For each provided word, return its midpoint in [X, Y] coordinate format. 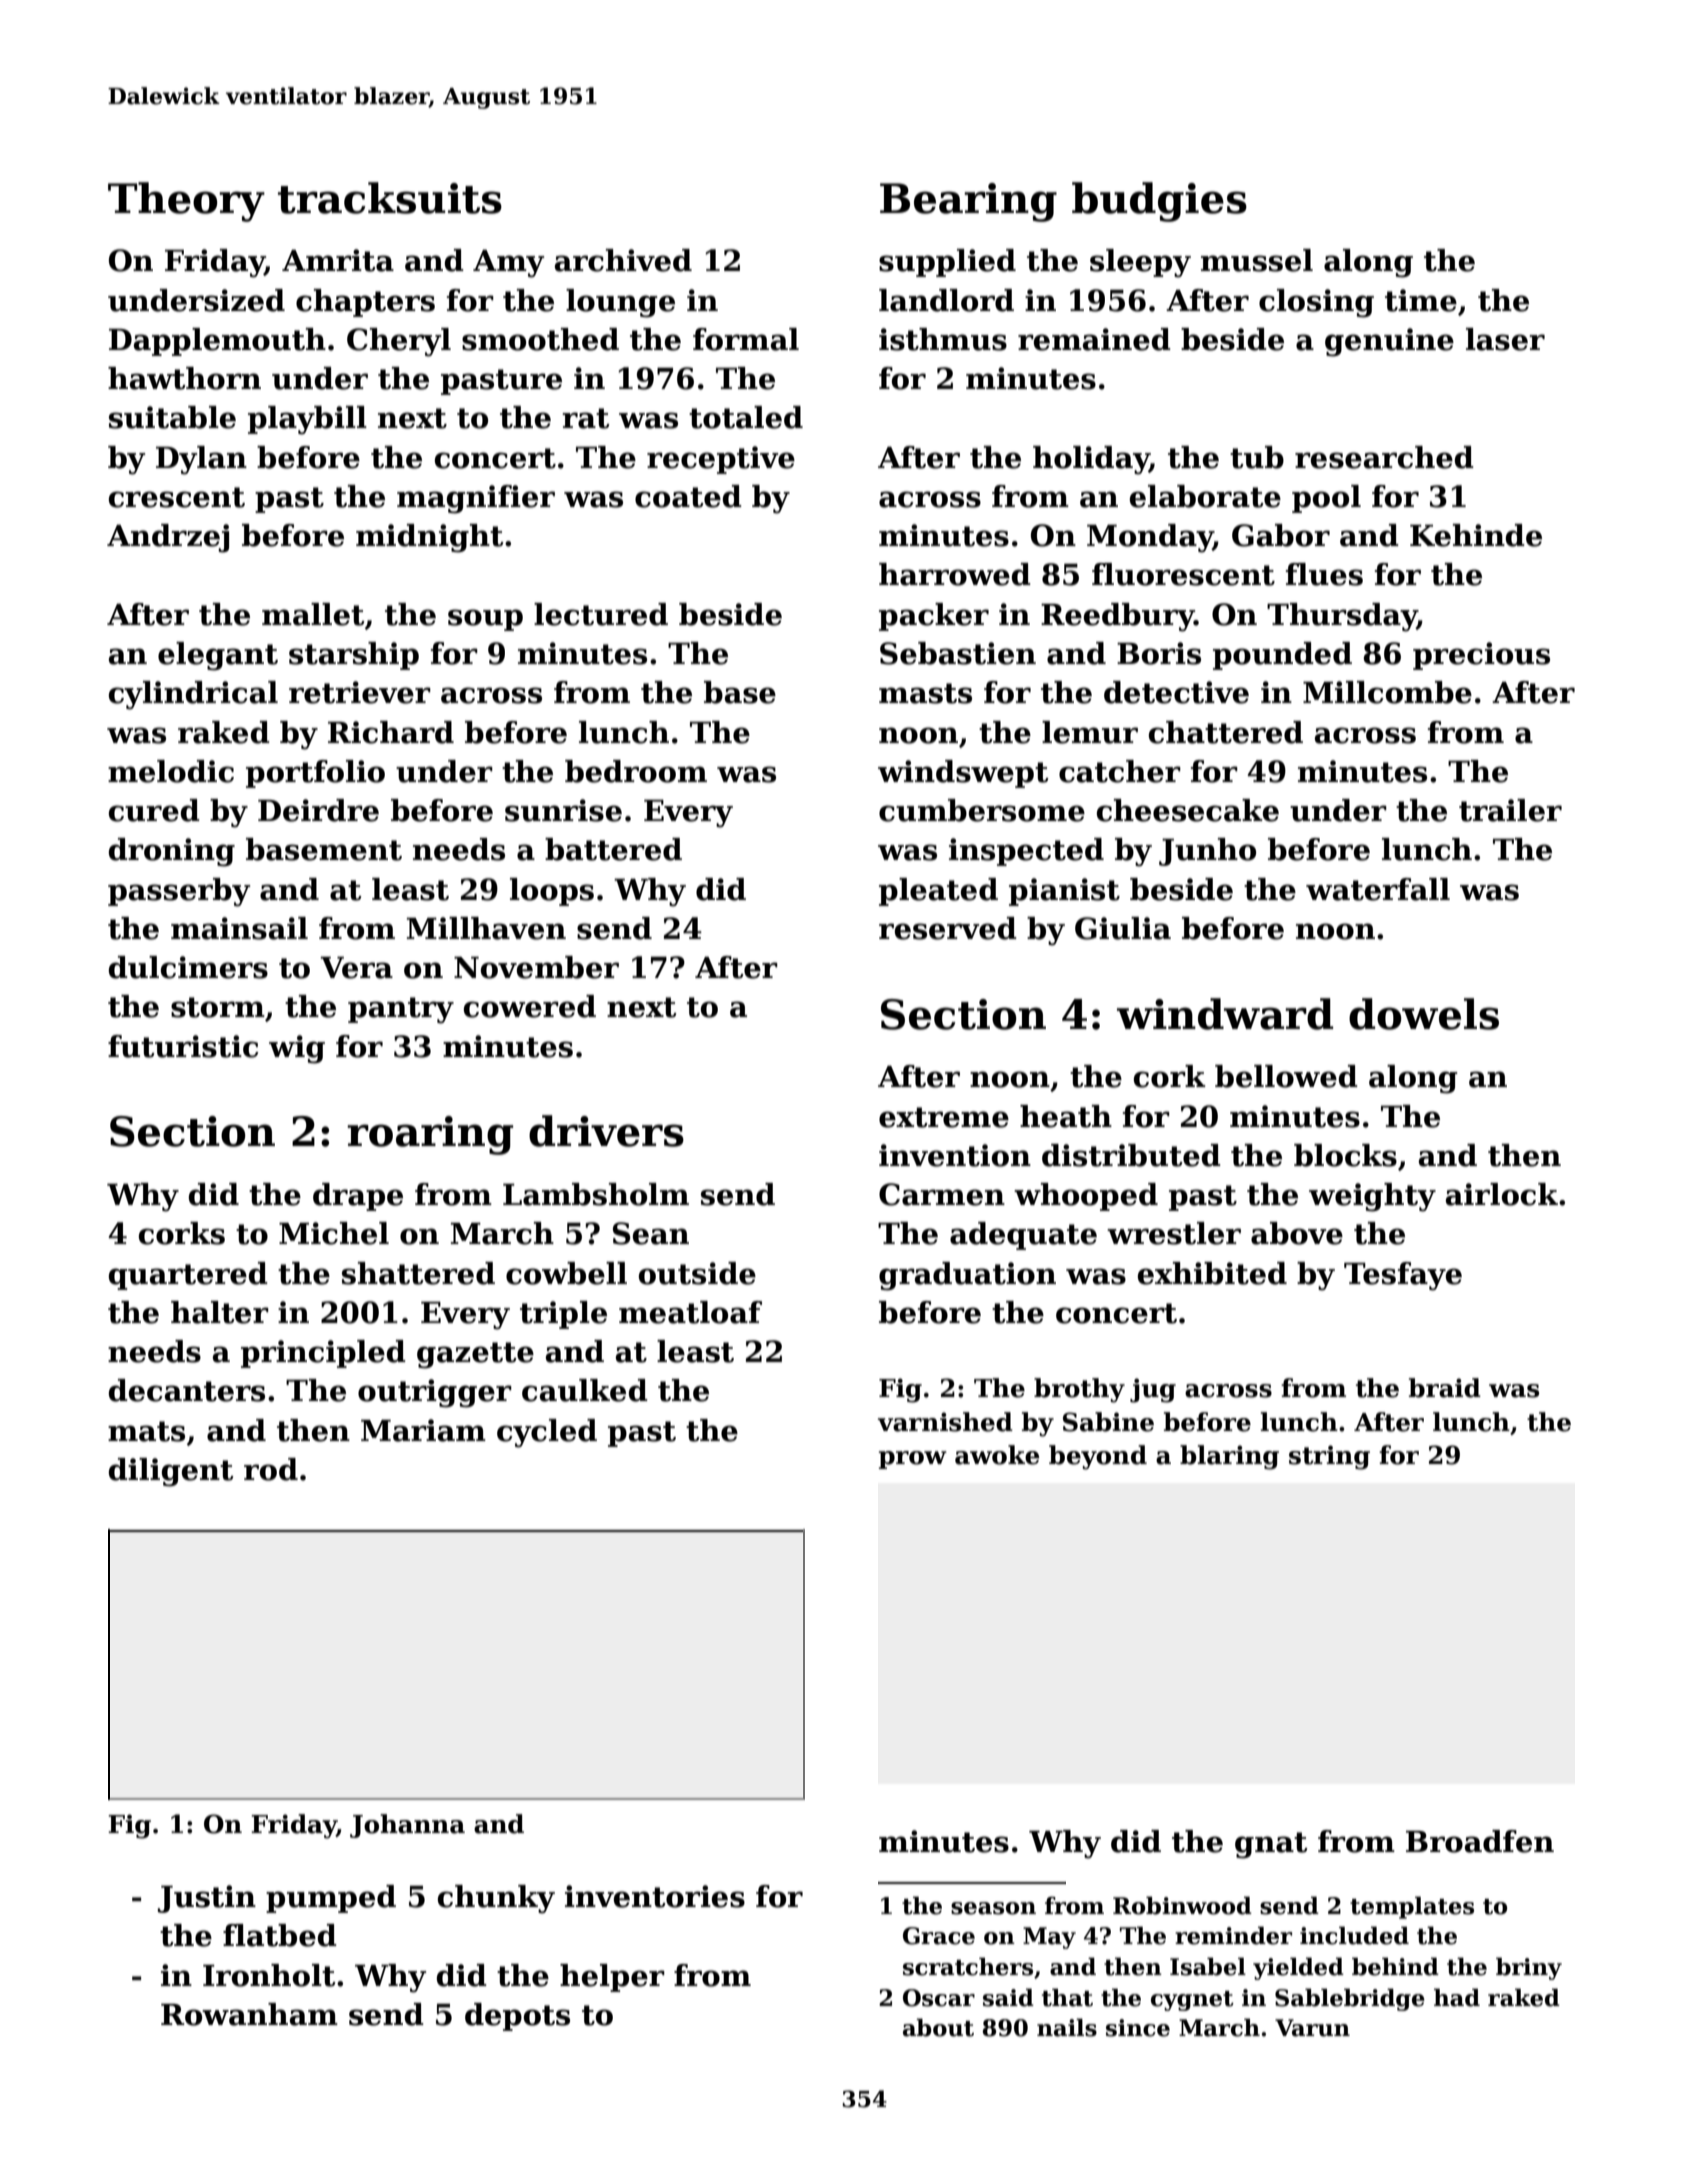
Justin [207, 1899]
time [1421, 300]
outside [697, 1273]
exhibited [1212, 1273]
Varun [1312, 2028]
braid [1445, 1388]
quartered [188, 1276]
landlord [946, 300]
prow [913, 1460]
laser [1505, 339]
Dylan [201, 460]
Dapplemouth [217, 342]
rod [271, 1469]
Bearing [968, 202]
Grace [939, 1936]
